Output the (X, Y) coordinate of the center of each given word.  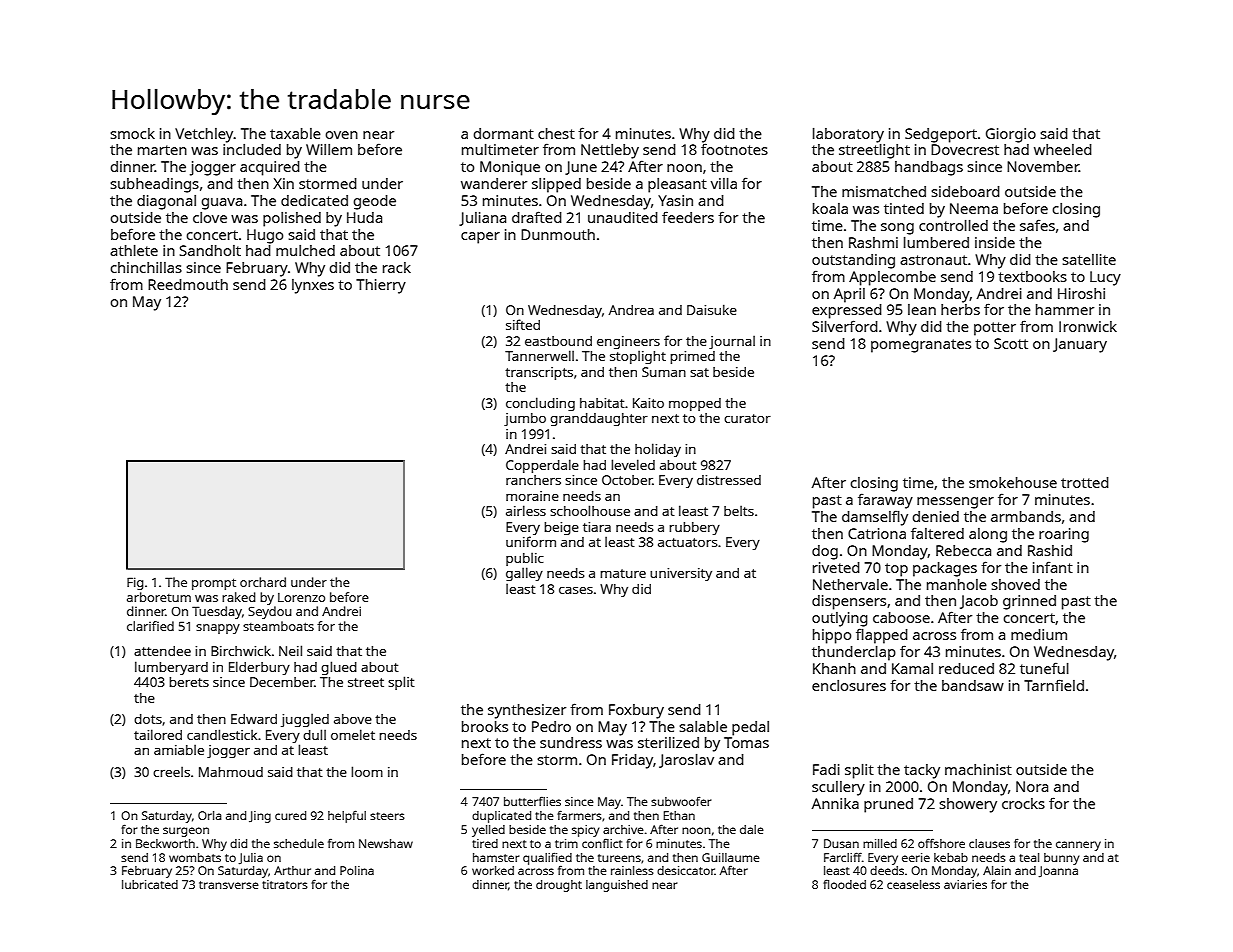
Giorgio (1011, 135)
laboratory (848, 135)
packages (945, 569)
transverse (229, 885)
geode (374, 202)
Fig (135, 583)
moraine (532, 496)
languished (617, 886)
